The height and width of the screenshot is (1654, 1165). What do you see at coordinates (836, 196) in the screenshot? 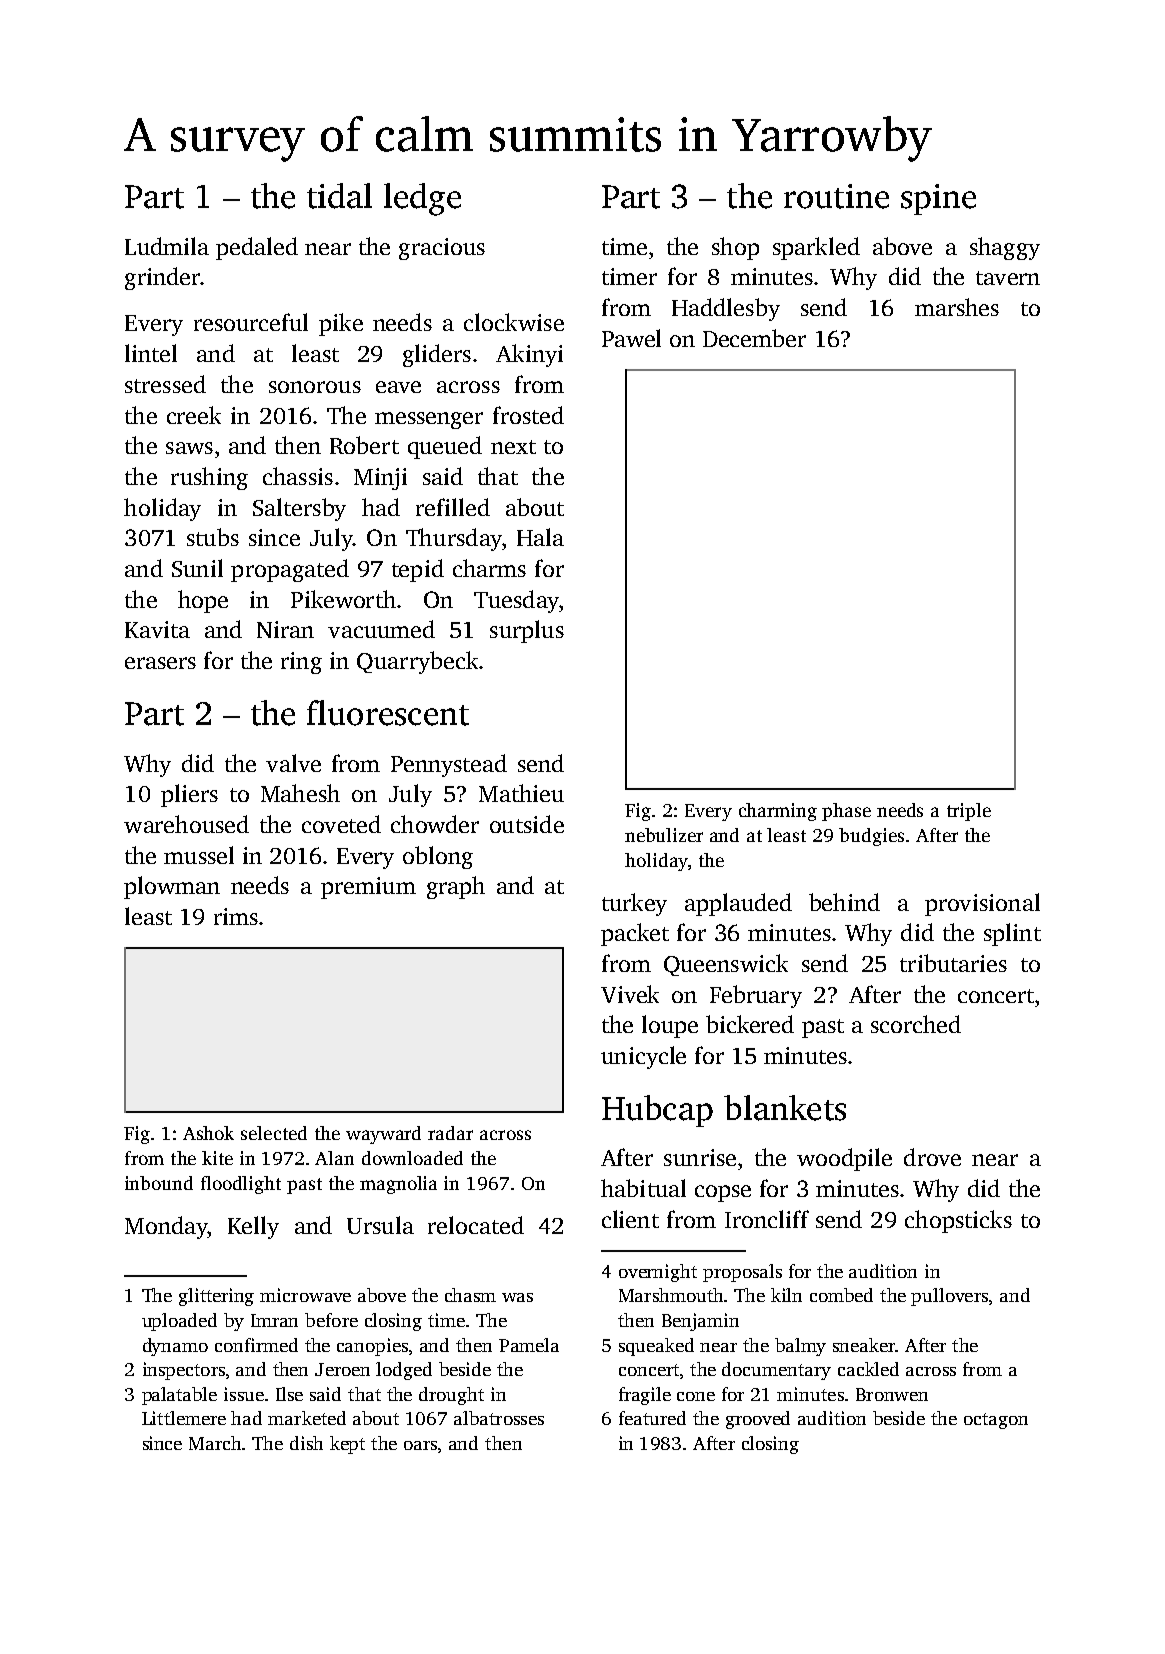
I see `routine` at bounding box center [836, 196].
